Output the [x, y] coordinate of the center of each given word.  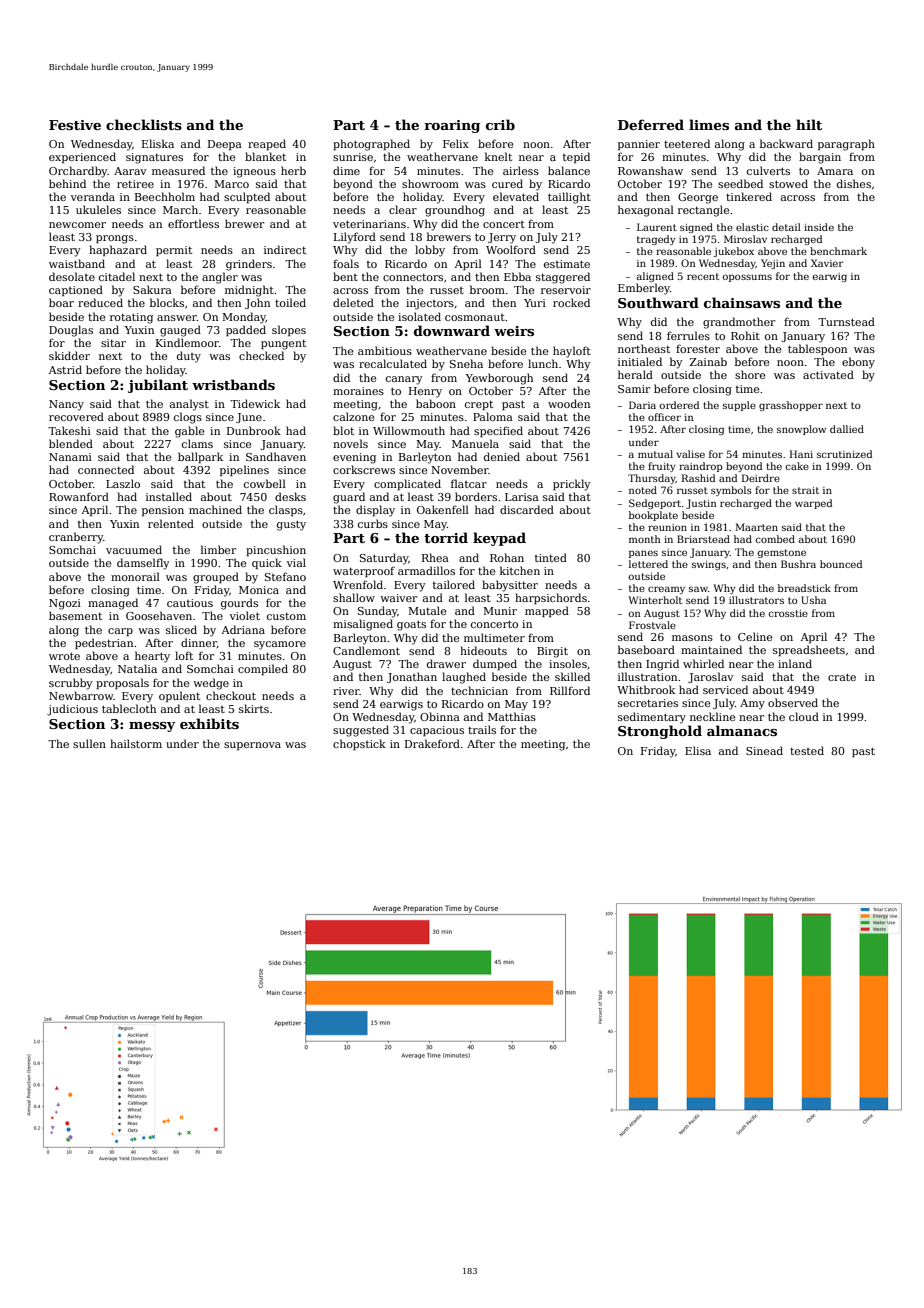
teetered [687, 143]
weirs [514, 331]
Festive [75, 125]
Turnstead [846, 321]
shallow [354, 597]
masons [692, 638]
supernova [252, 746]
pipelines [244, 470]
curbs [373, 523]
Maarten [757, 527]
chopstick [359, 744]
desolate [72, 276]
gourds [239, 604]
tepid [576, 157]
